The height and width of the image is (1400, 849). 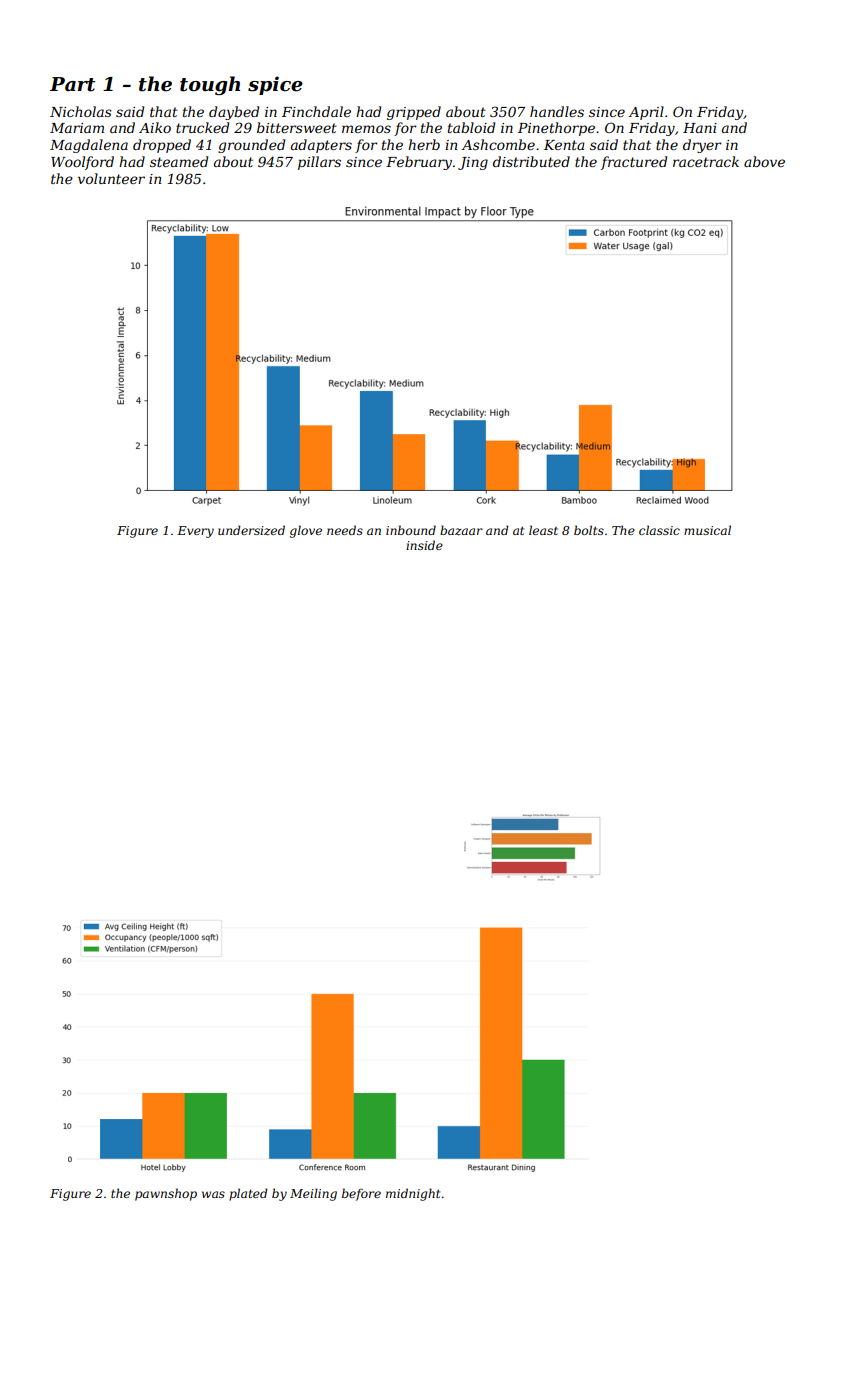 What do you see at coordinates (319, 163) in the image?
I see `pillars` at bounding box center [319, 163].
